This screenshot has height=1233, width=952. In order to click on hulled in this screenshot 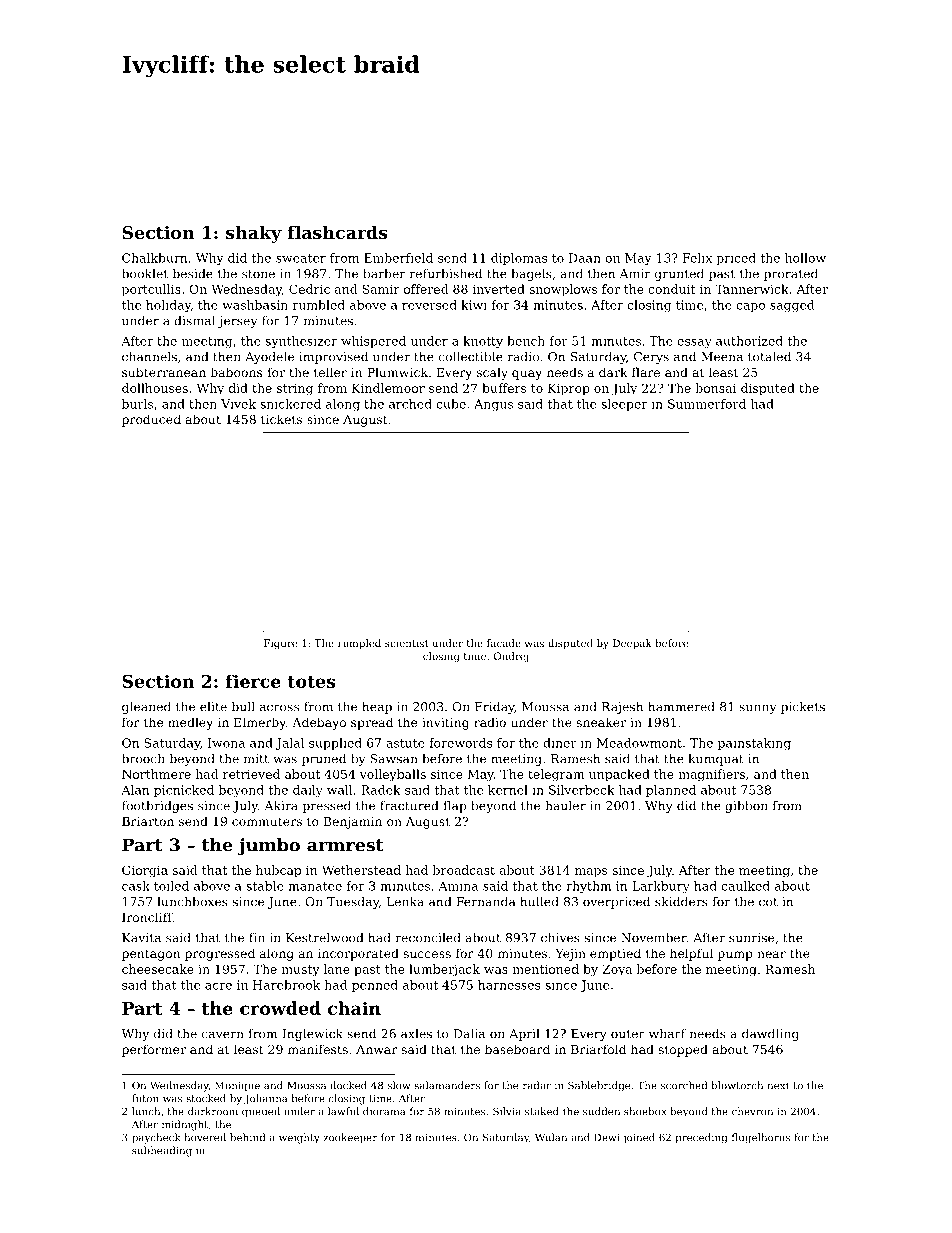, I will do `click(539, 902)`.
